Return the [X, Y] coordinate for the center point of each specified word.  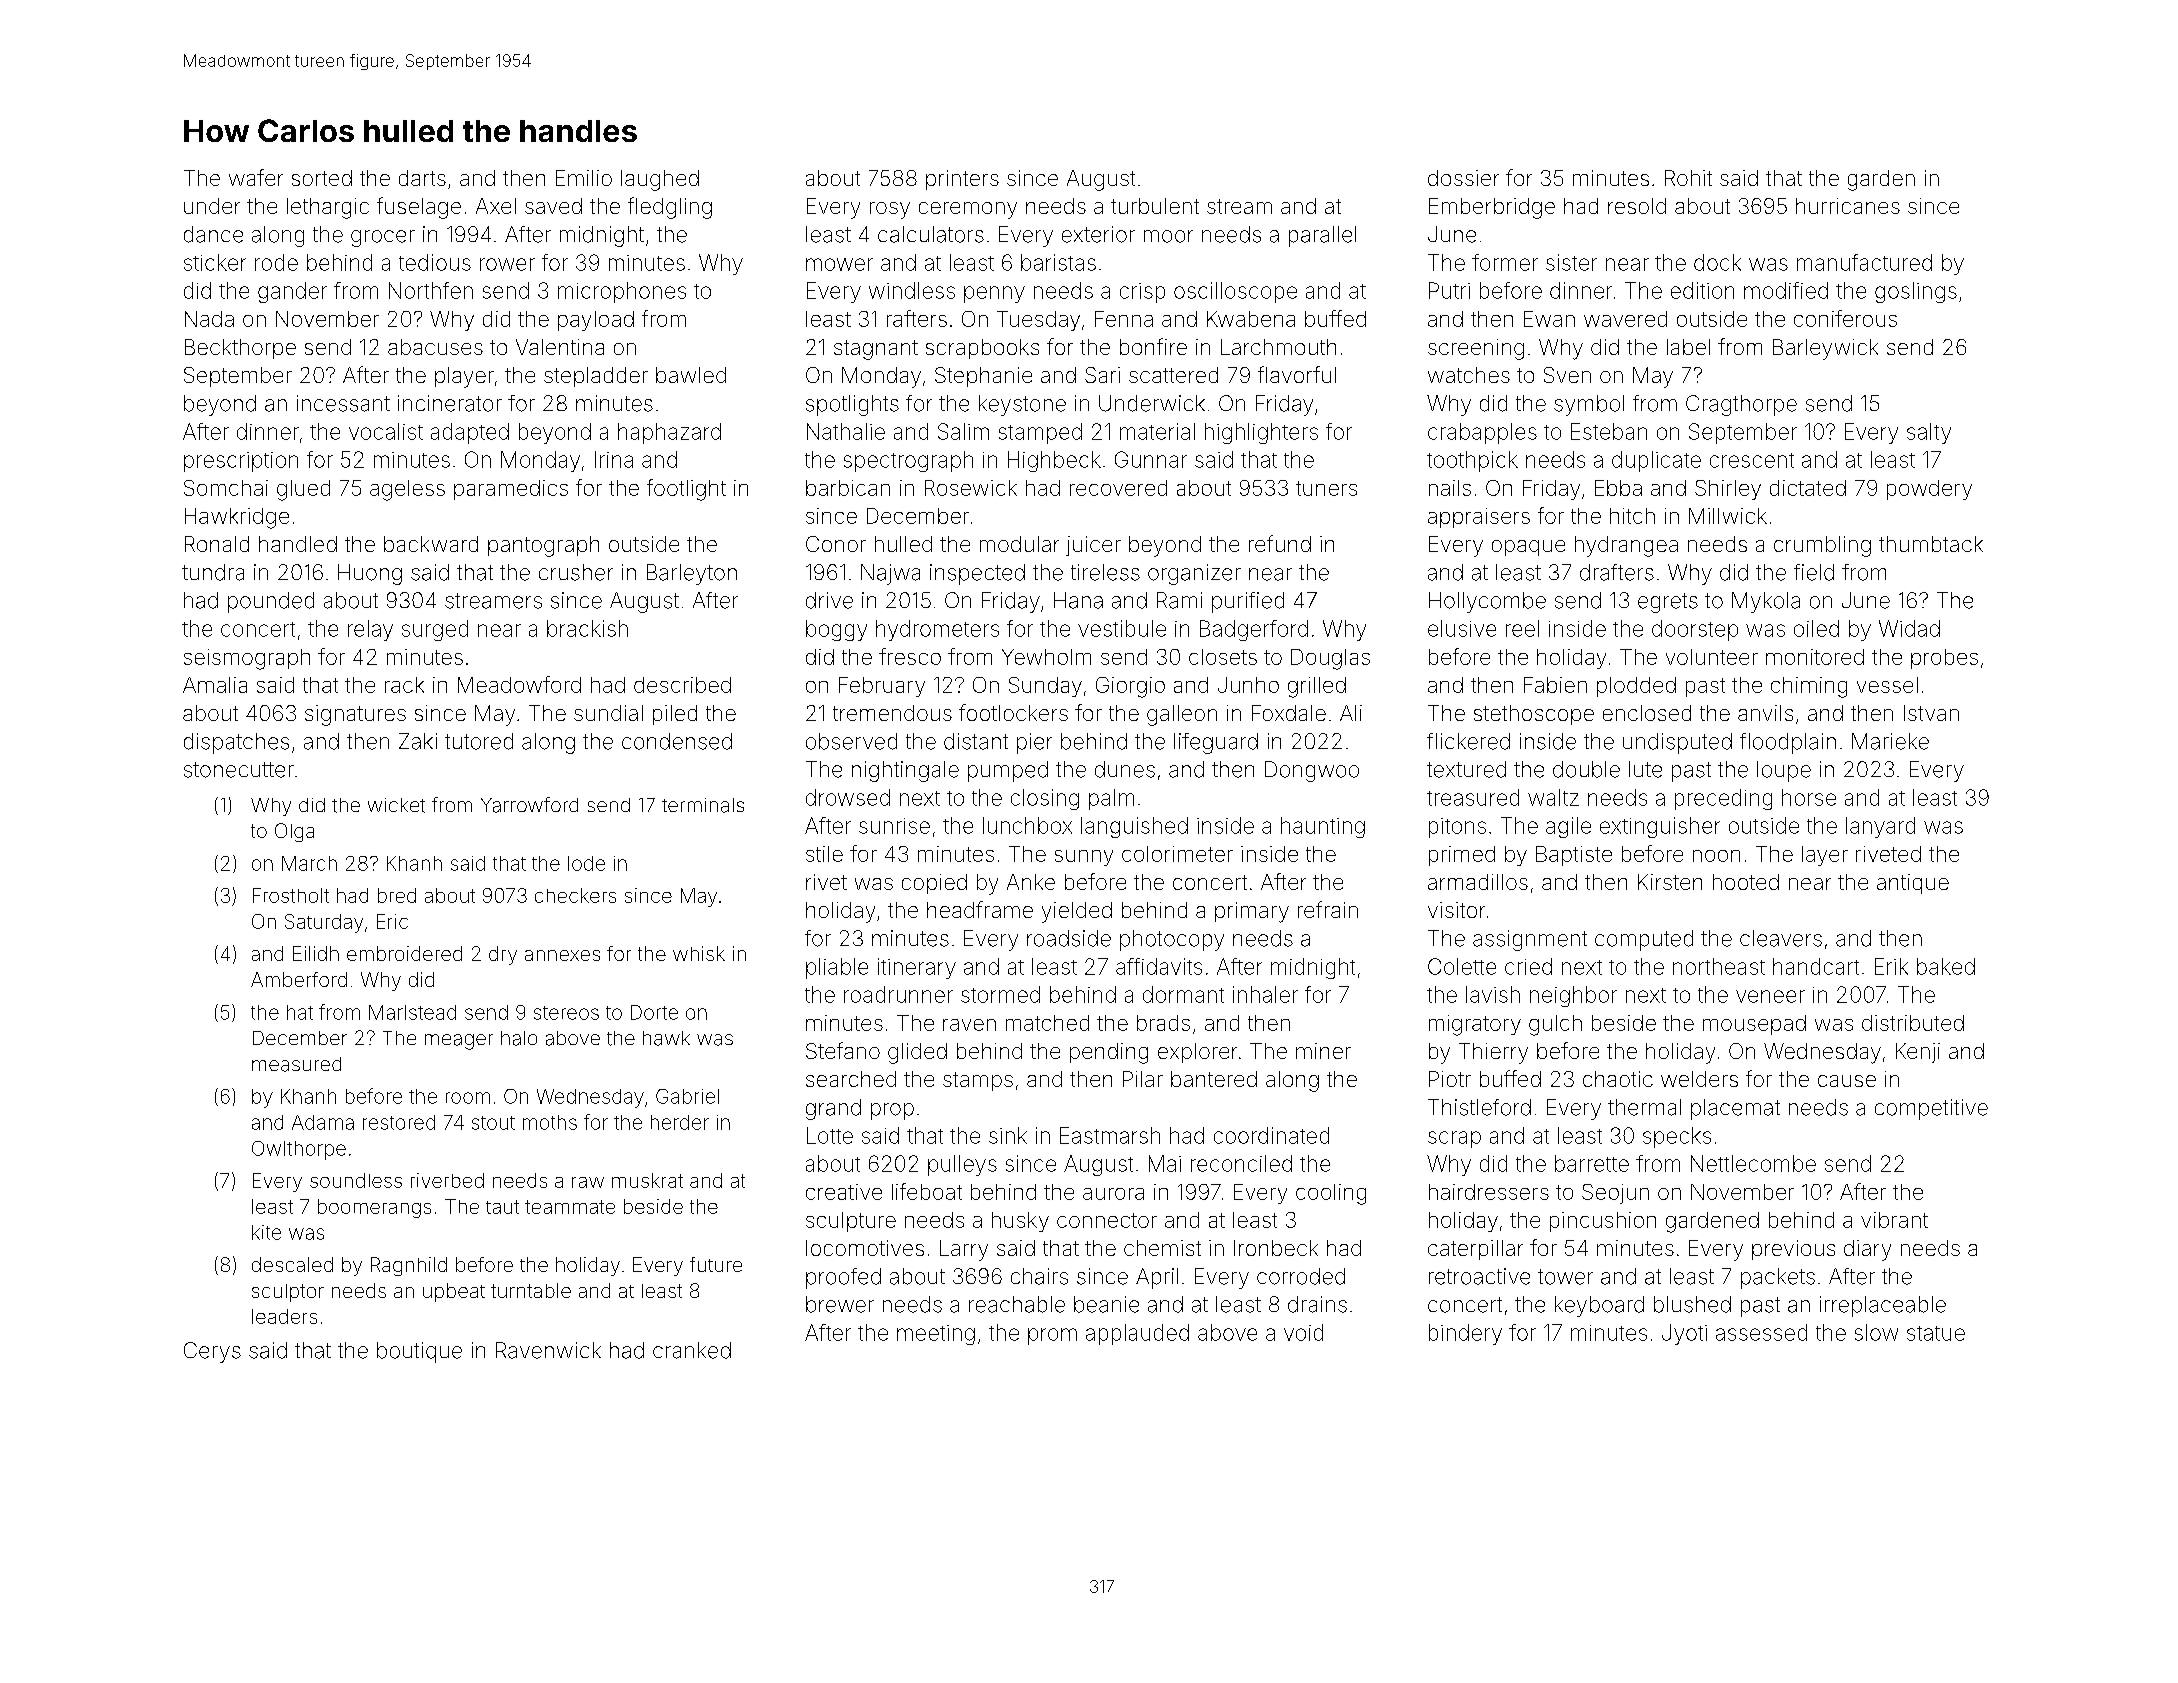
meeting [936, 1335]
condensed [677, 741]
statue [1936, 1333]
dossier [1463, 178]
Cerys [212, 1352]
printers [962, 180]
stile [824, 854]
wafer [256, 177]
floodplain [1788, 743]
